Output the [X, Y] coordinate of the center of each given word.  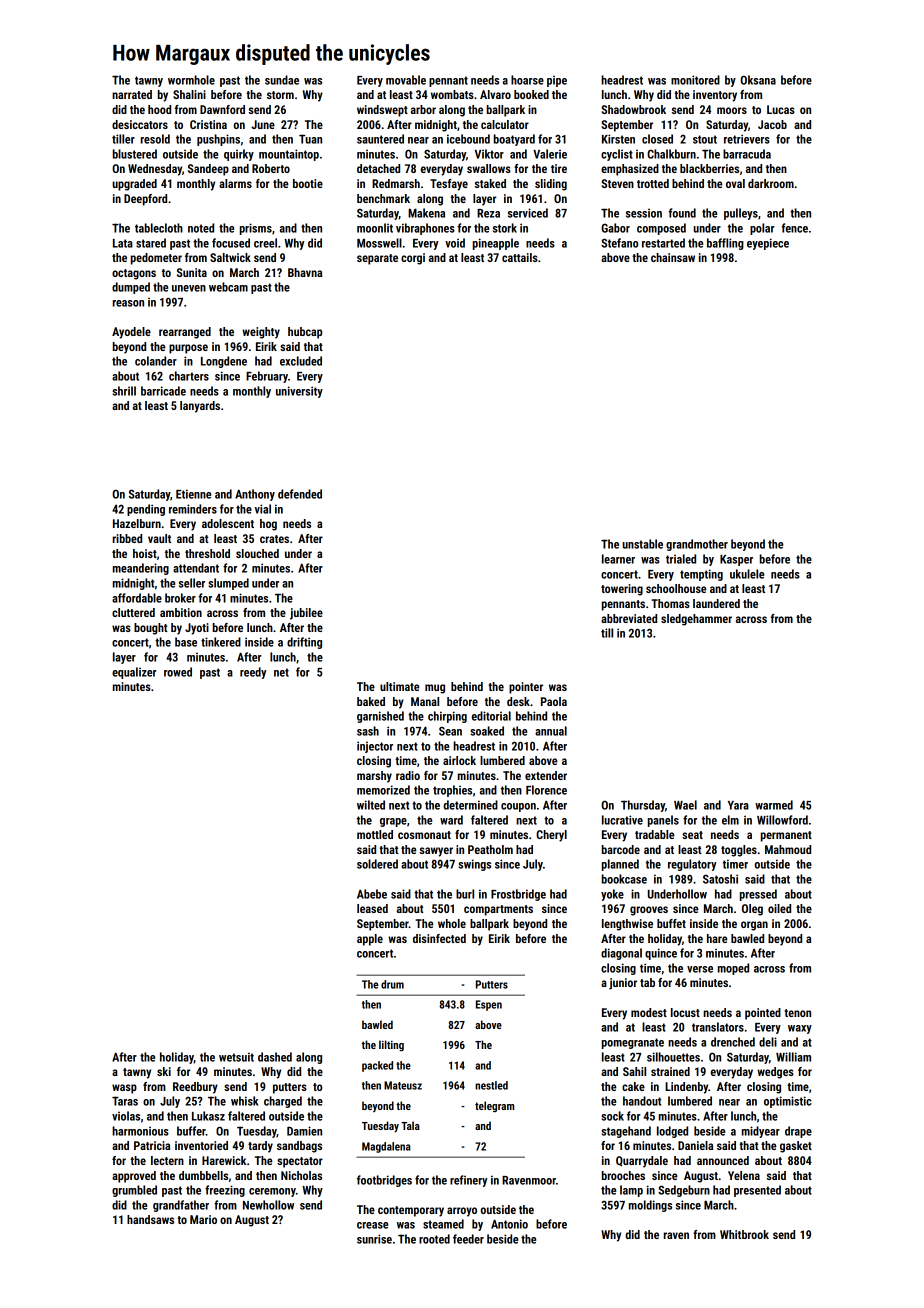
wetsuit [236, 1057]
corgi [413, 259]
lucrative [622, 820]
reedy [253, 673]
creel [265, 243]
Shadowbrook [633, 109]
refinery [469, 1181]
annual [551, 731]
